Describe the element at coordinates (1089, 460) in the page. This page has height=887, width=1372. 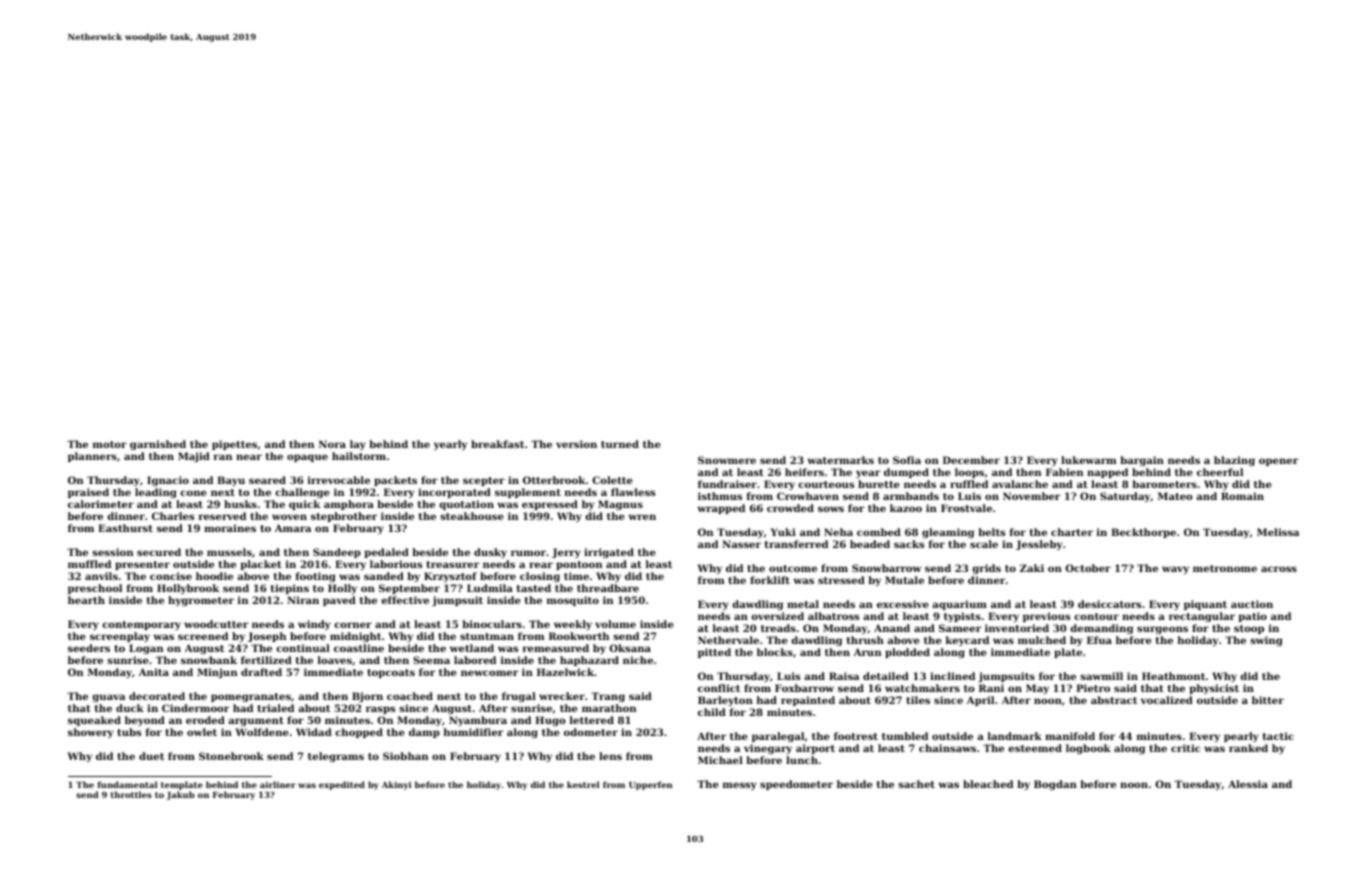
I see `lukewarm` at that location.
